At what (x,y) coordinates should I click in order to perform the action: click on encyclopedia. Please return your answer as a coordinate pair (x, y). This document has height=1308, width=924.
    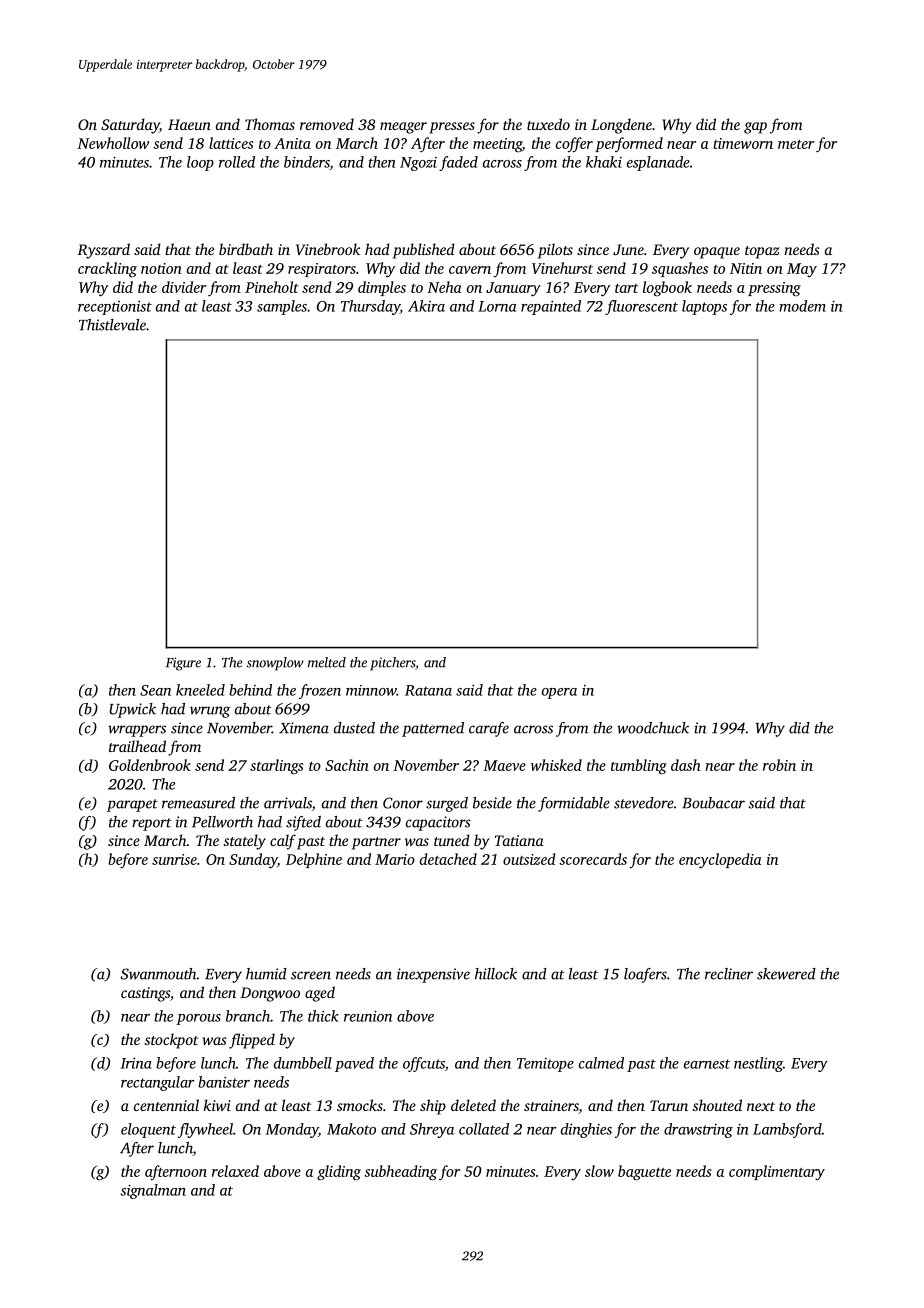
    Looking at the image, I should click on (720, 861).
